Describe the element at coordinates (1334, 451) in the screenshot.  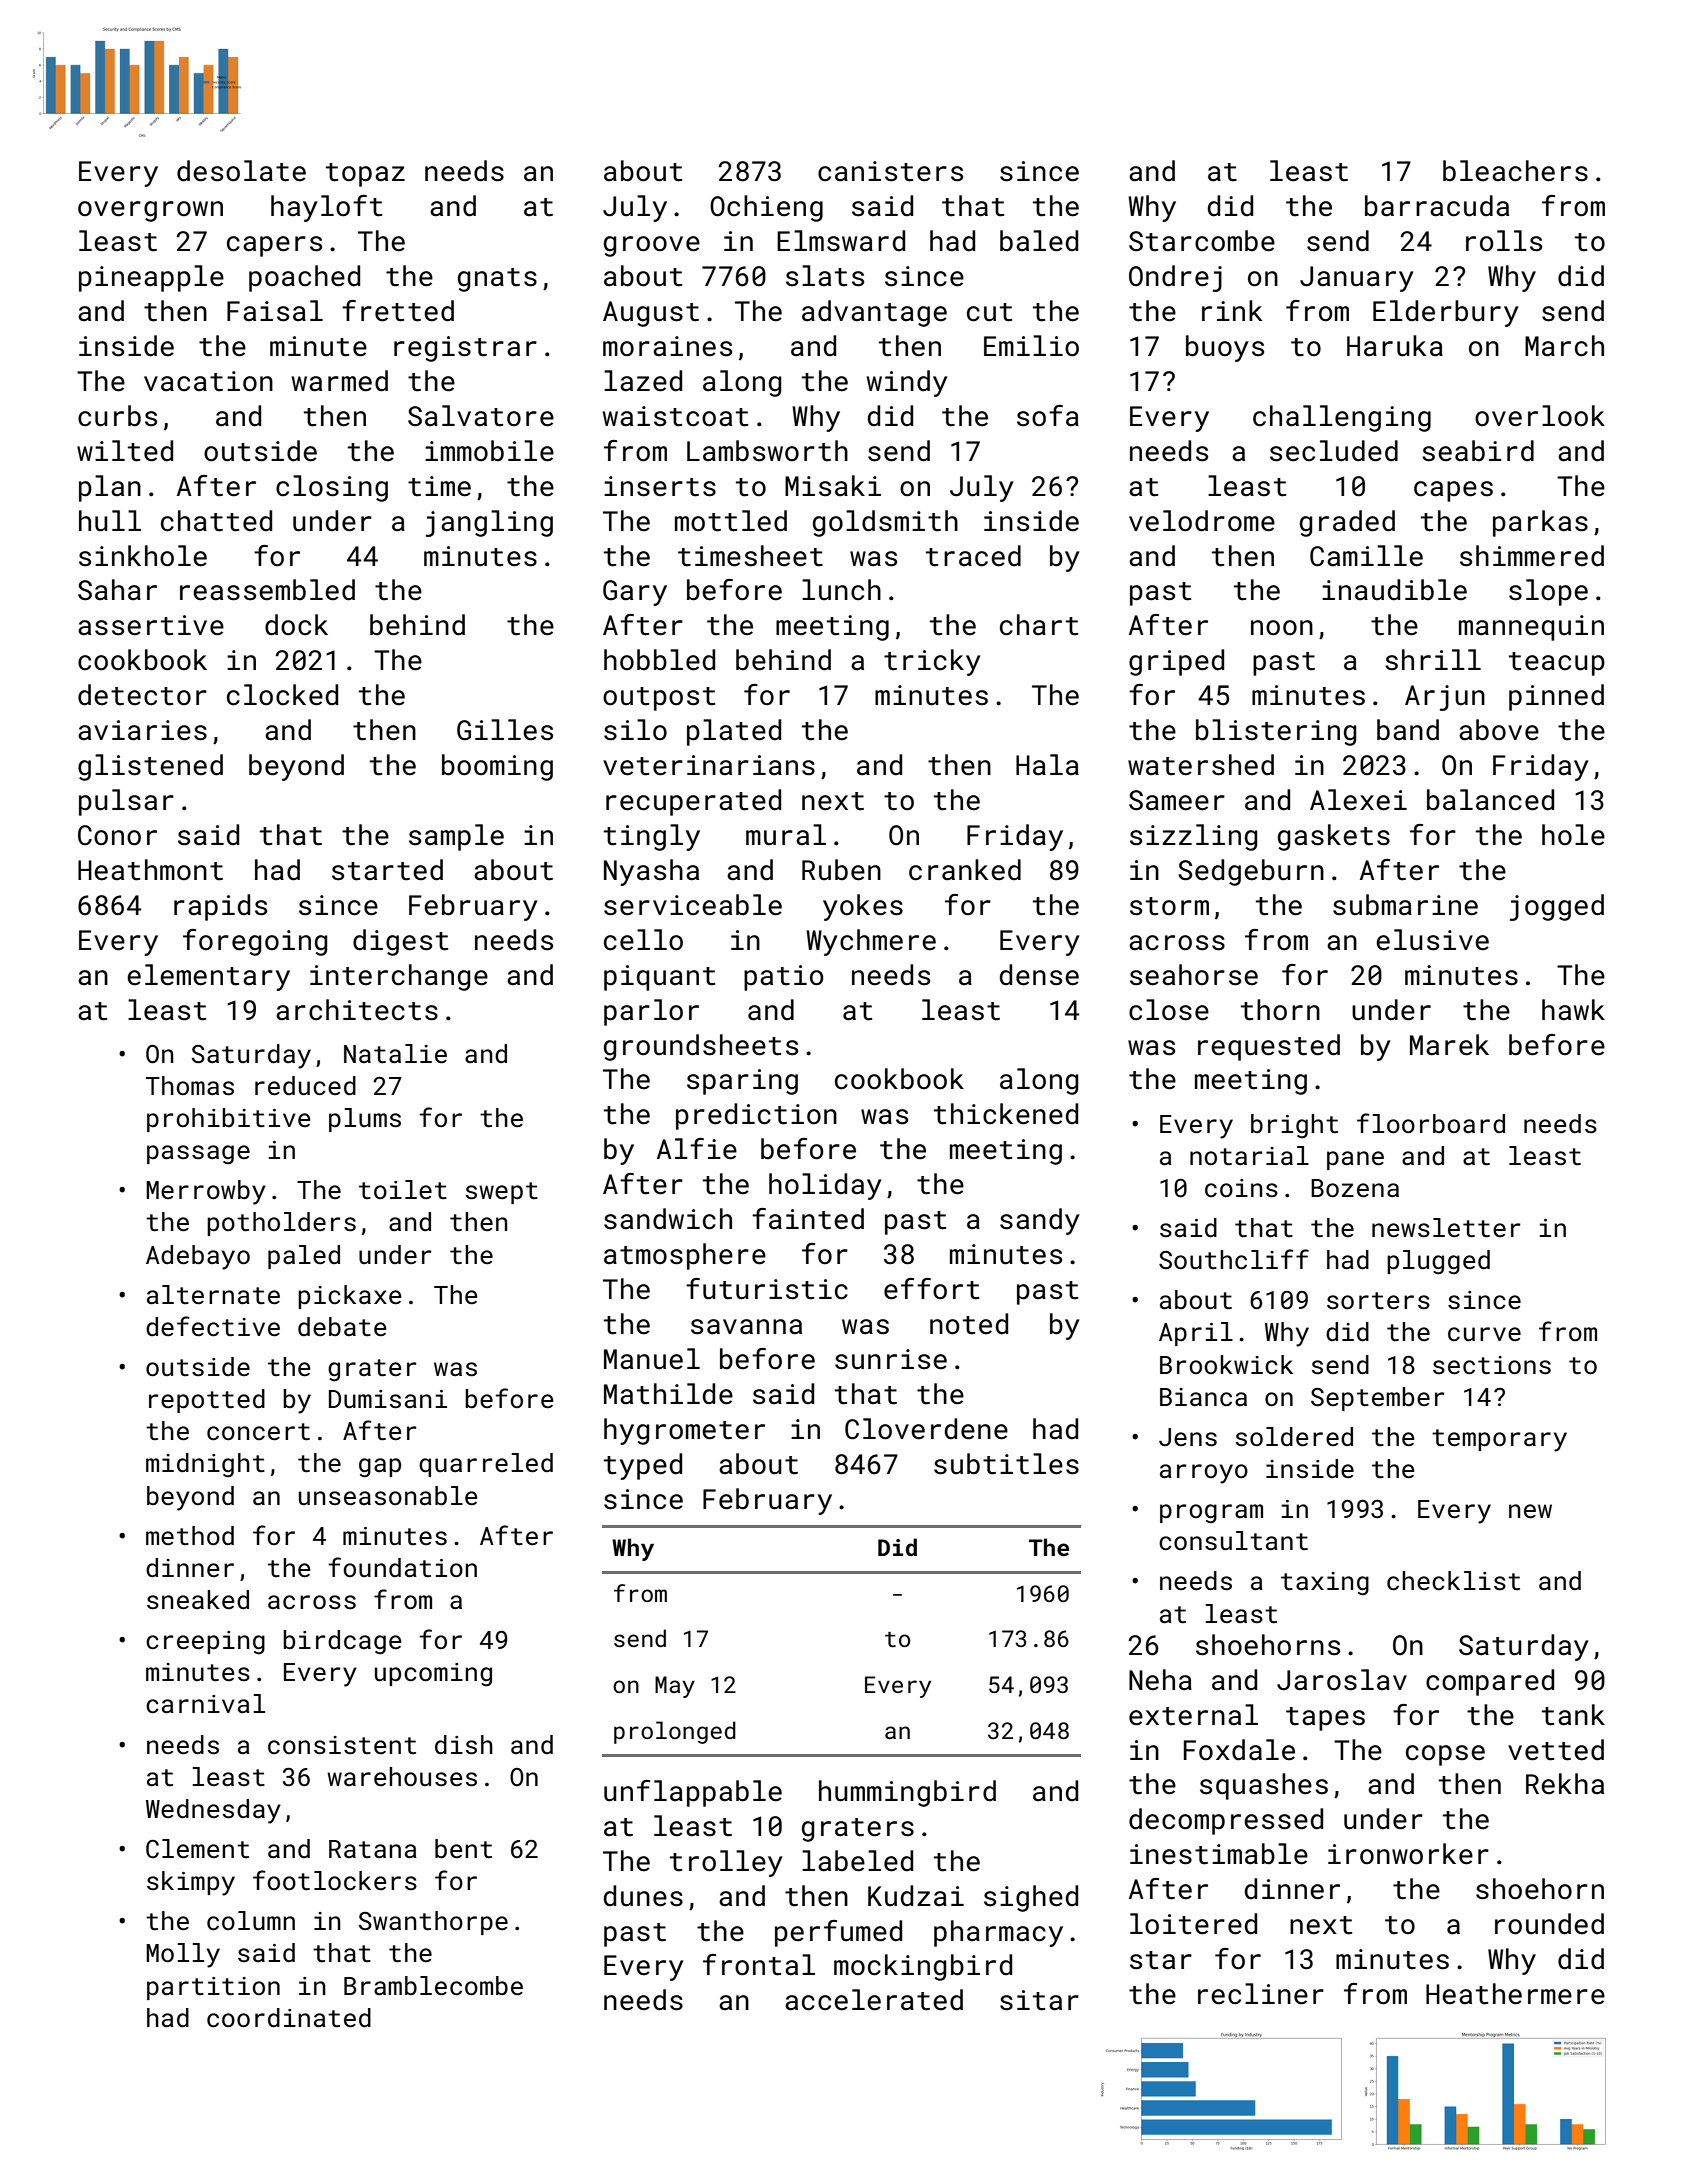
I see `secluded` at that location.
